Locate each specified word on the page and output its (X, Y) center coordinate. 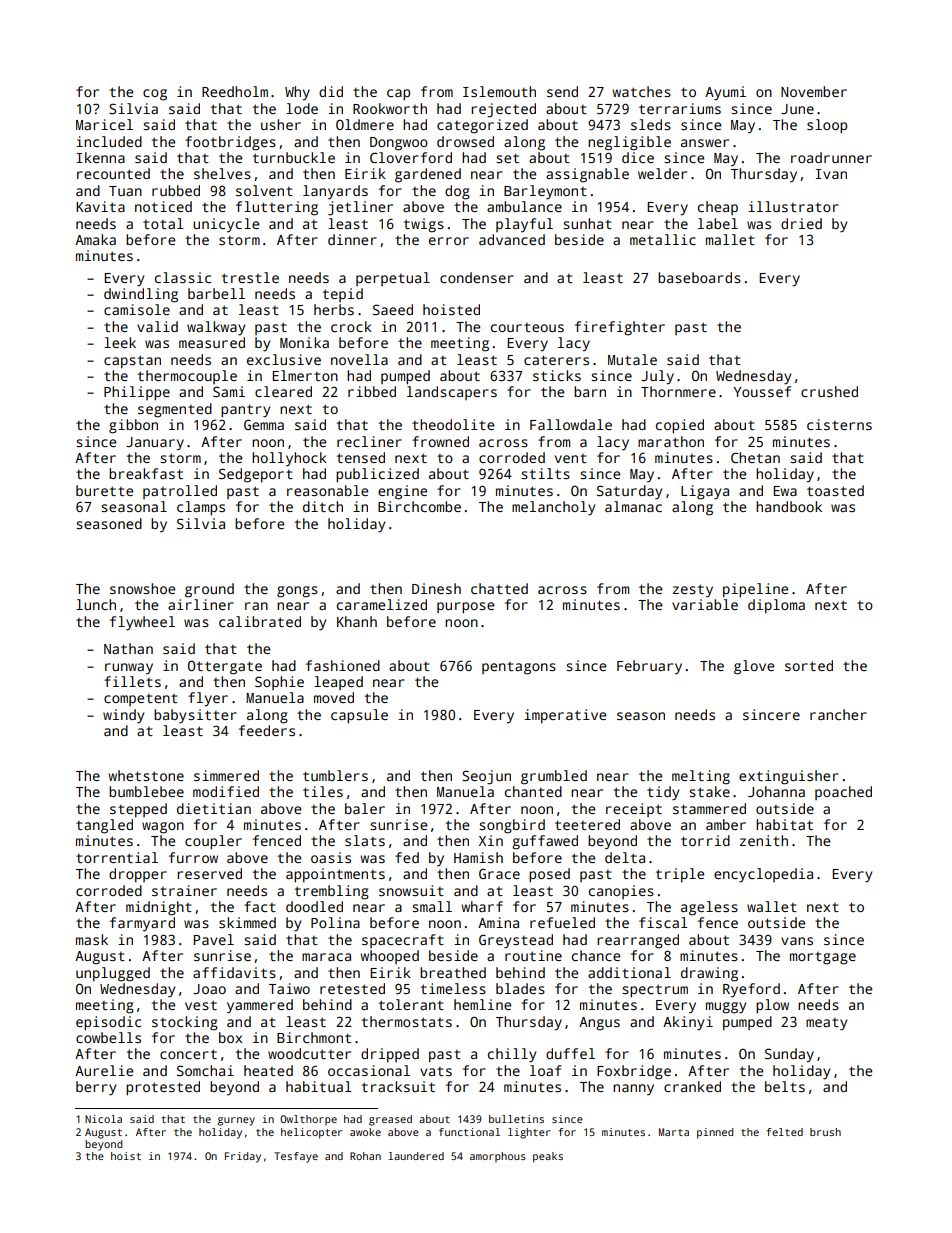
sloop (827, 126)
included (109, 141)
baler (365, 808)
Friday (243, 1157)
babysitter (195, 716)
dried (801, 223)
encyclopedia (763, 875)
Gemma (264, 424)
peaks (548, 1157)
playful (524, 225)
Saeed (393, 309)
